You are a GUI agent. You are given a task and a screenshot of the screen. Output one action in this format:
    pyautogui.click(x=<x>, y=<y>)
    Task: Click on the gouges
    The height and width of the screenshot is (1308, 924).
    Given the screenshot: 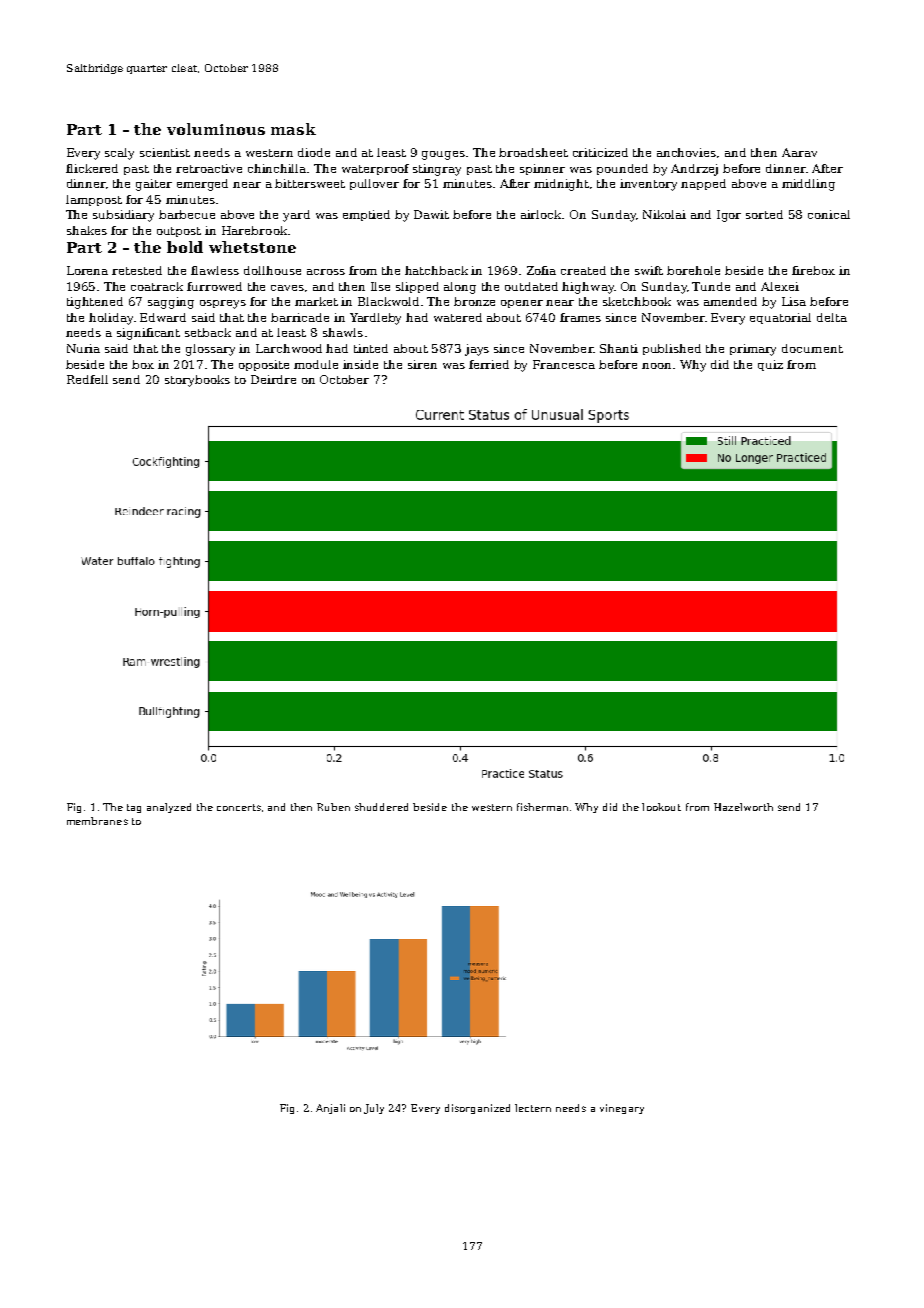 What is the action you would take?
    pyautogui.click(x=443, y=155)
